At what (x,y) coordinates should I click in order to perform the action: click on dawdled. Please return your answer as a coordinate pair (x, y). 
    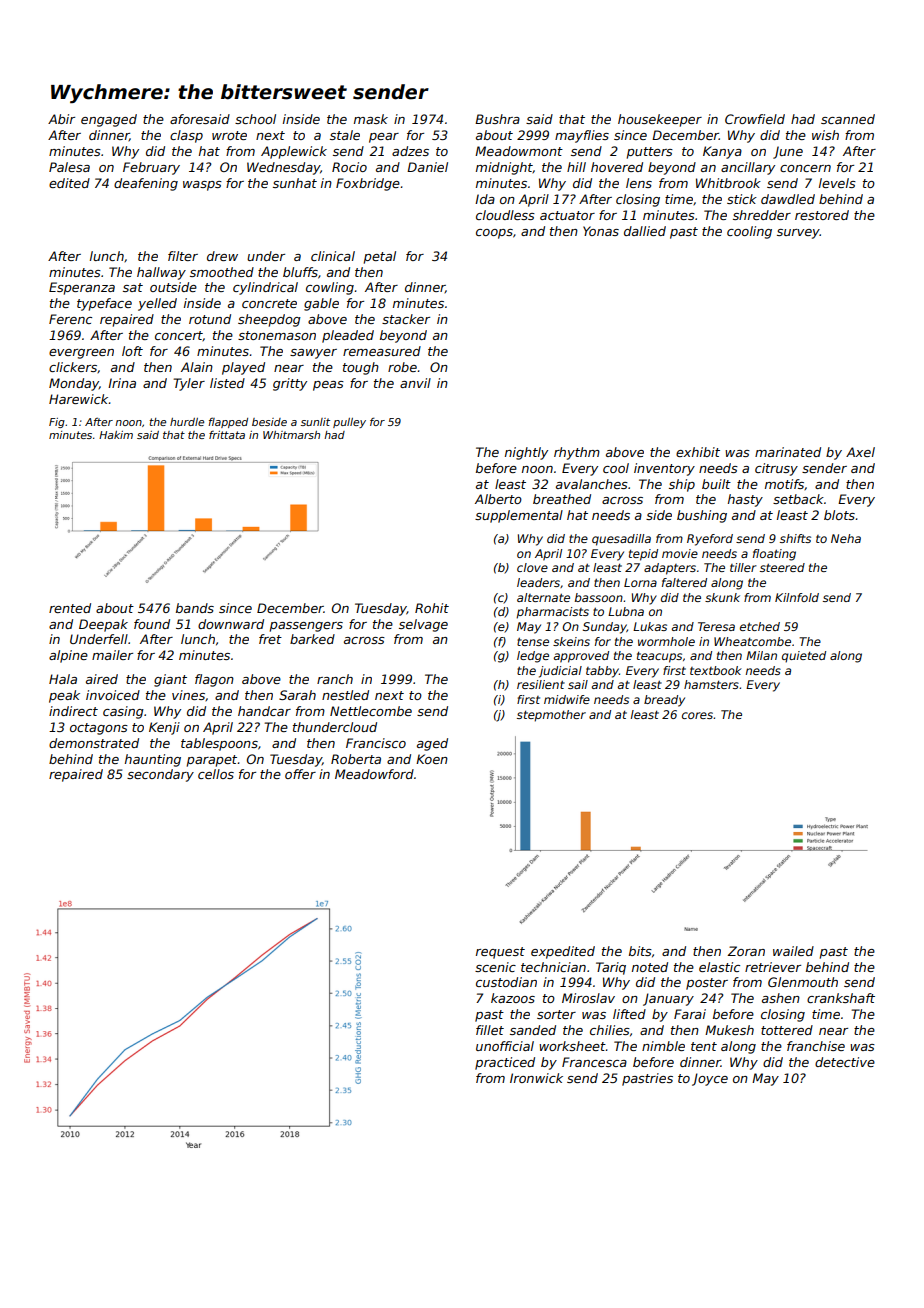
    Looking at the image, I should click on (788, 199).
